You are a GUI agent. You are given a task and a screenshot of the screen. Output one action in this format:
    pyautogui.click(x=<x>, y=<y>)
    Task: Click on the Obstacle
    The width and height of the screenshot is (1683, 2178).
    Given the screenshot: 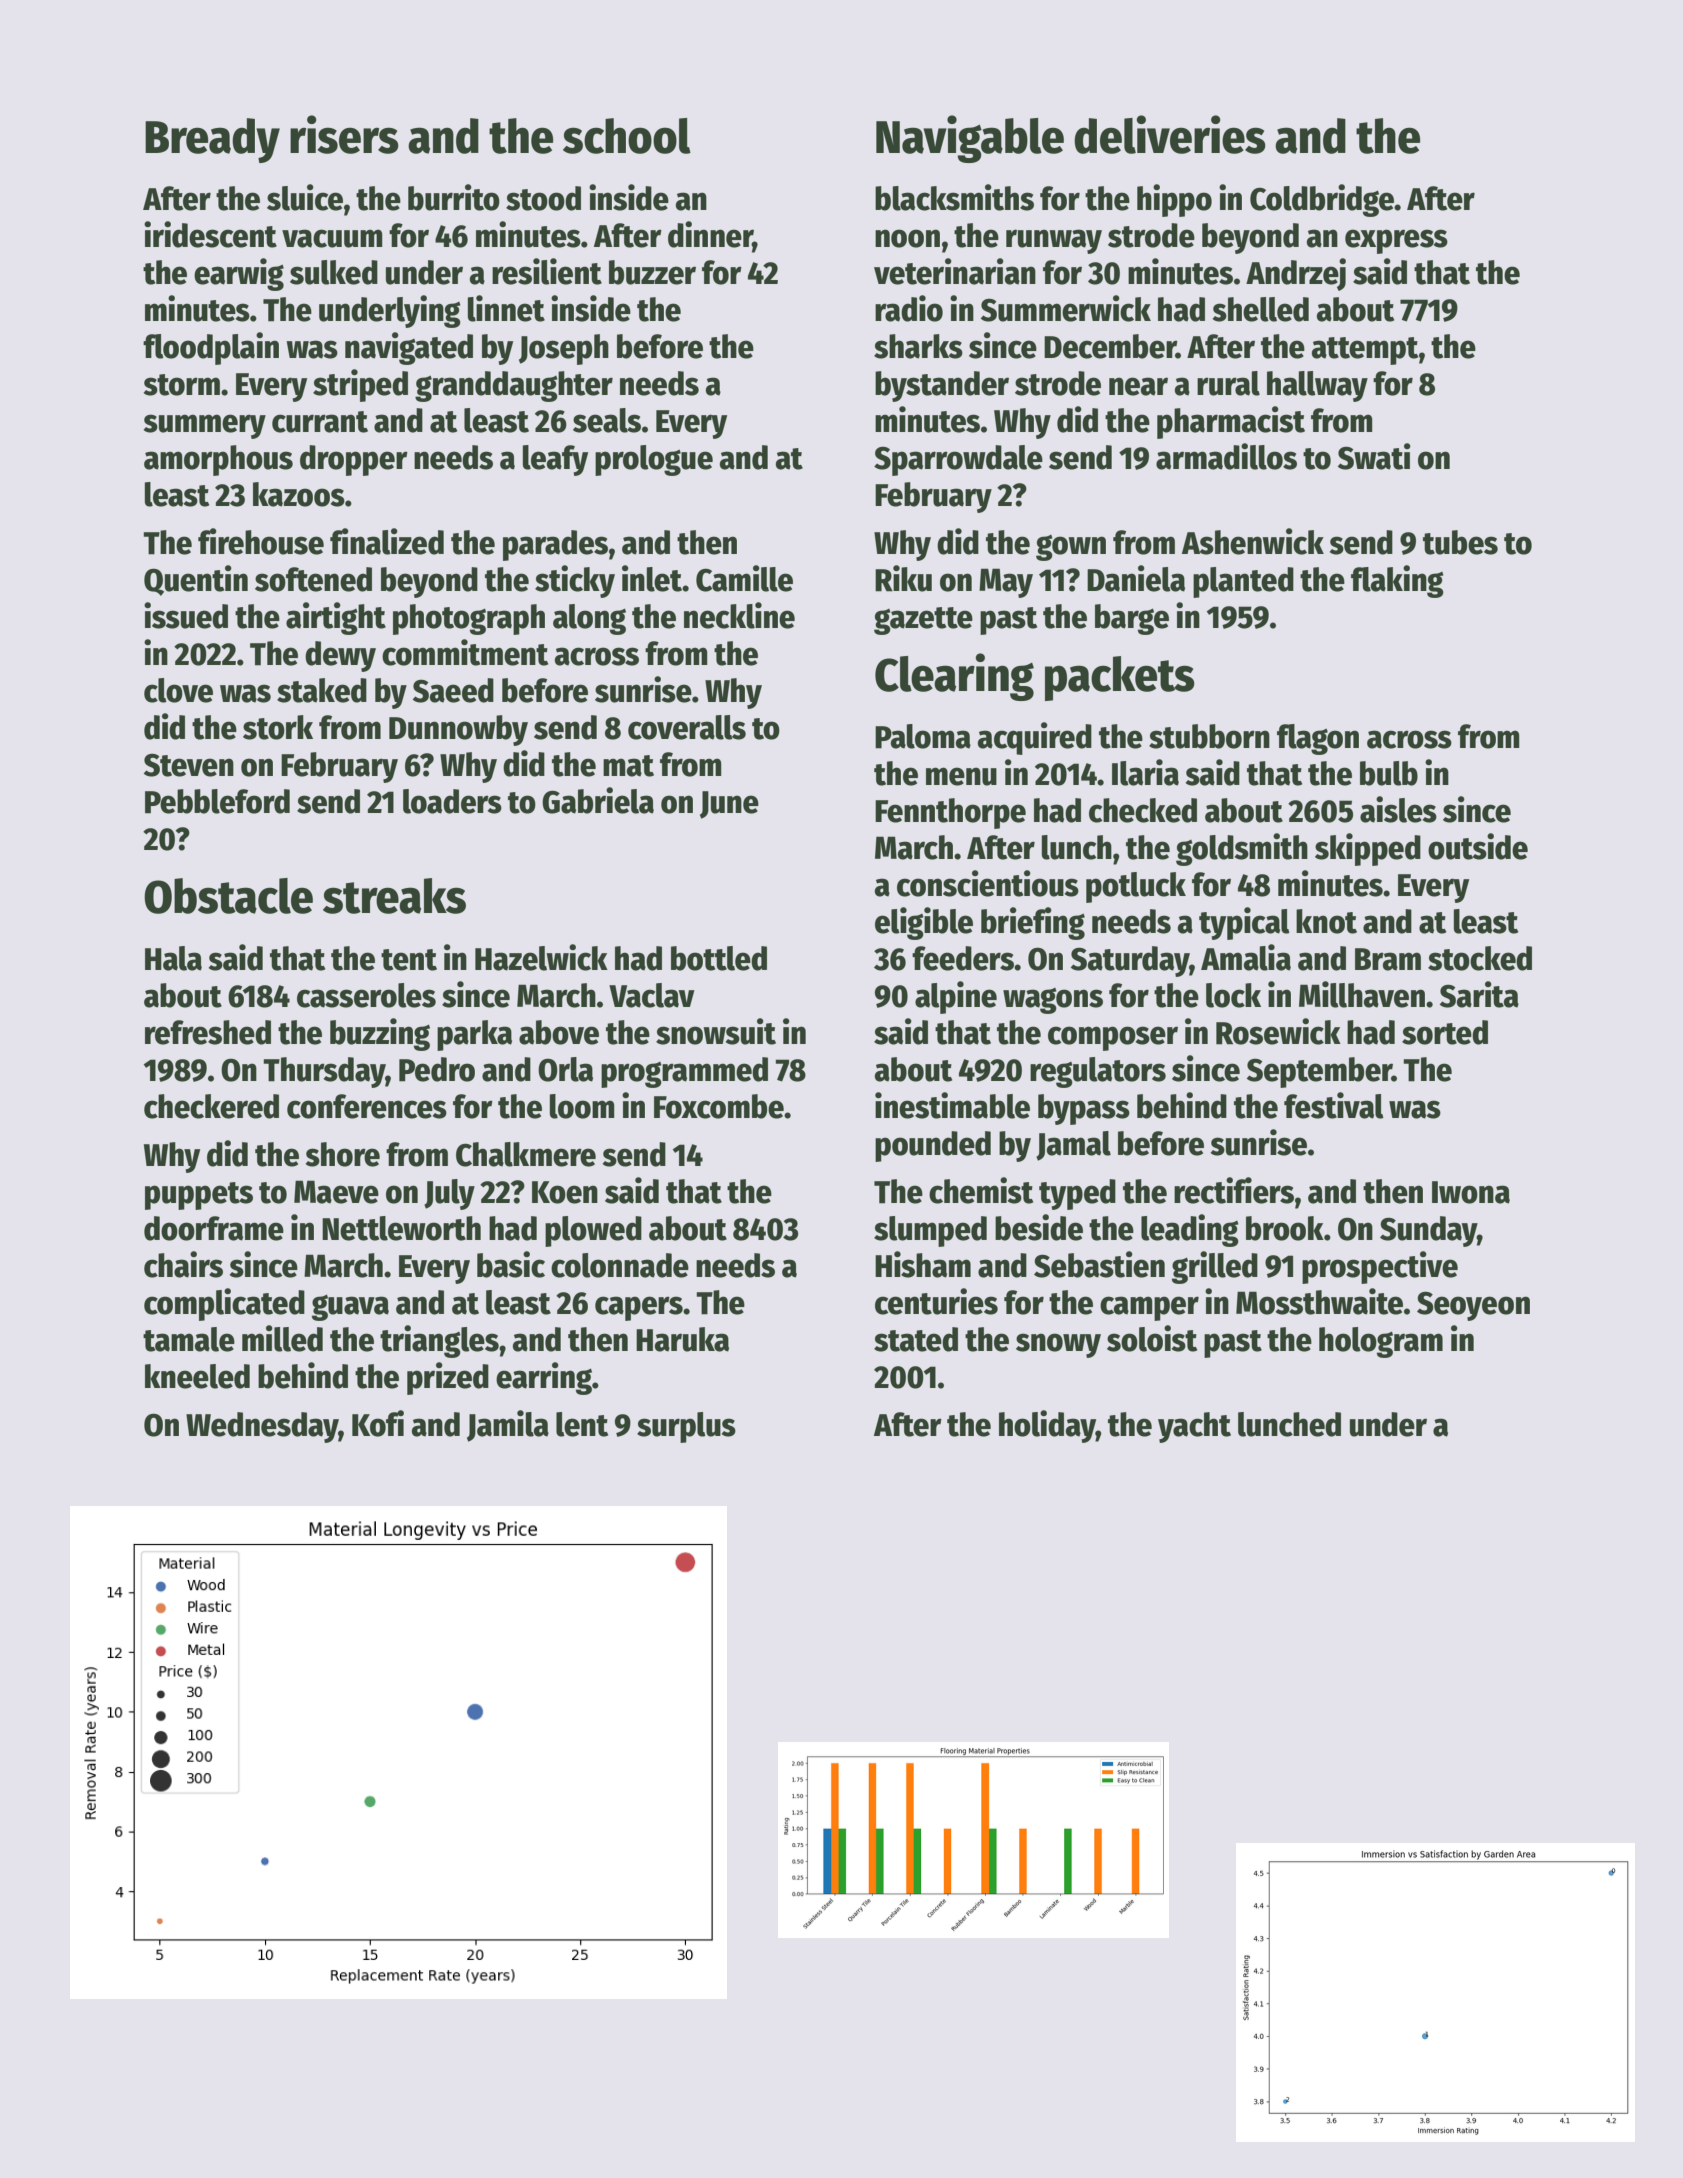 What is the action you would take?
    pyautogui.click(x=228, y=896)
